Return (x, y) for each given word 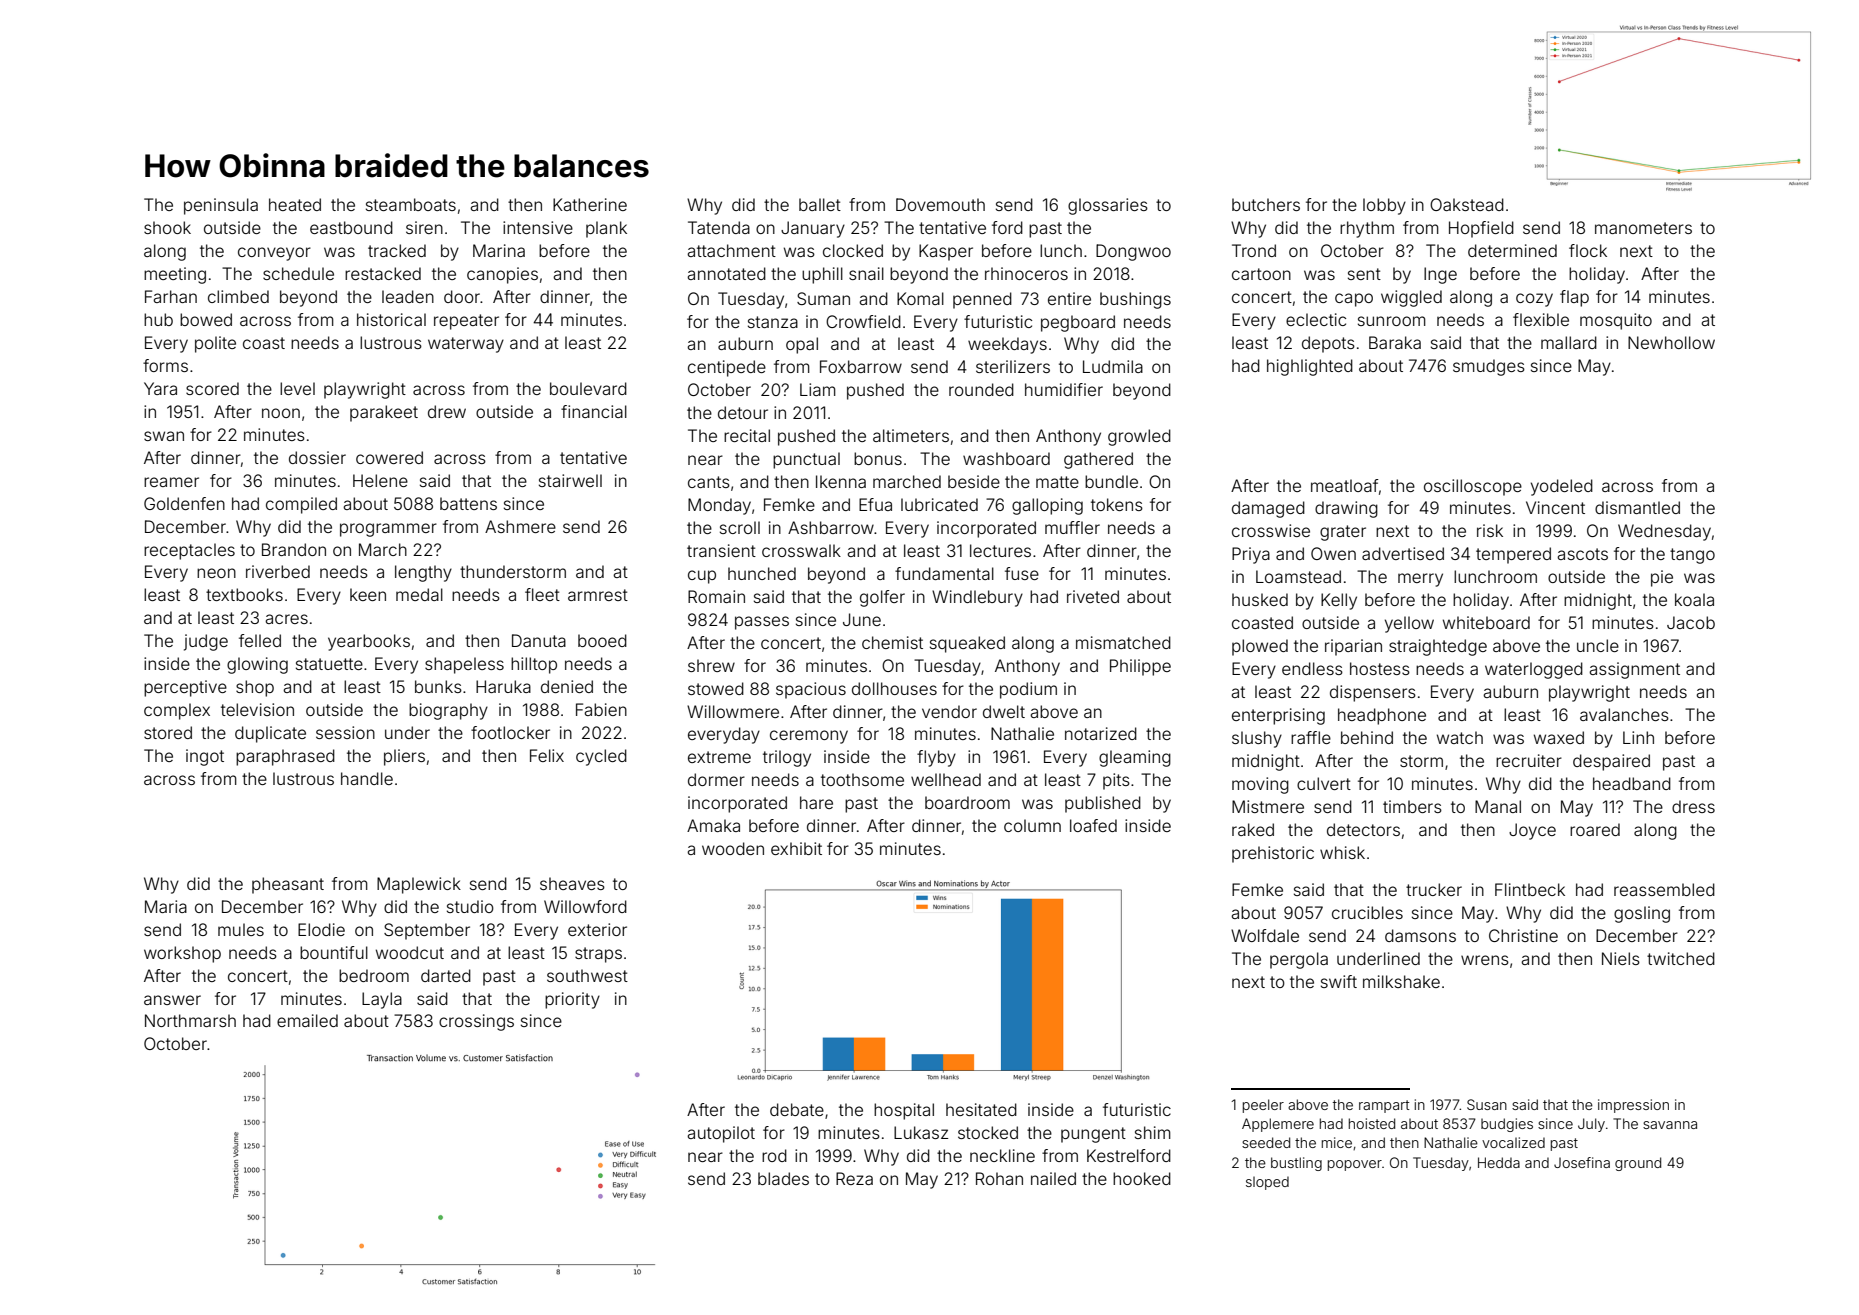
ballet (820, 204)
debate (797, 1109)
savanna (1670, 1125)
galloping (1047, 506)
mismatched (1123, 642)
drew (447, 411)
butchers (1266, 204)
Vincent (1555, 507)
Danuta (539, 640)
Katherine (590, 204)
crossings (476, 1022)
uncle (1598, 645)
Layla (382, 1000)
